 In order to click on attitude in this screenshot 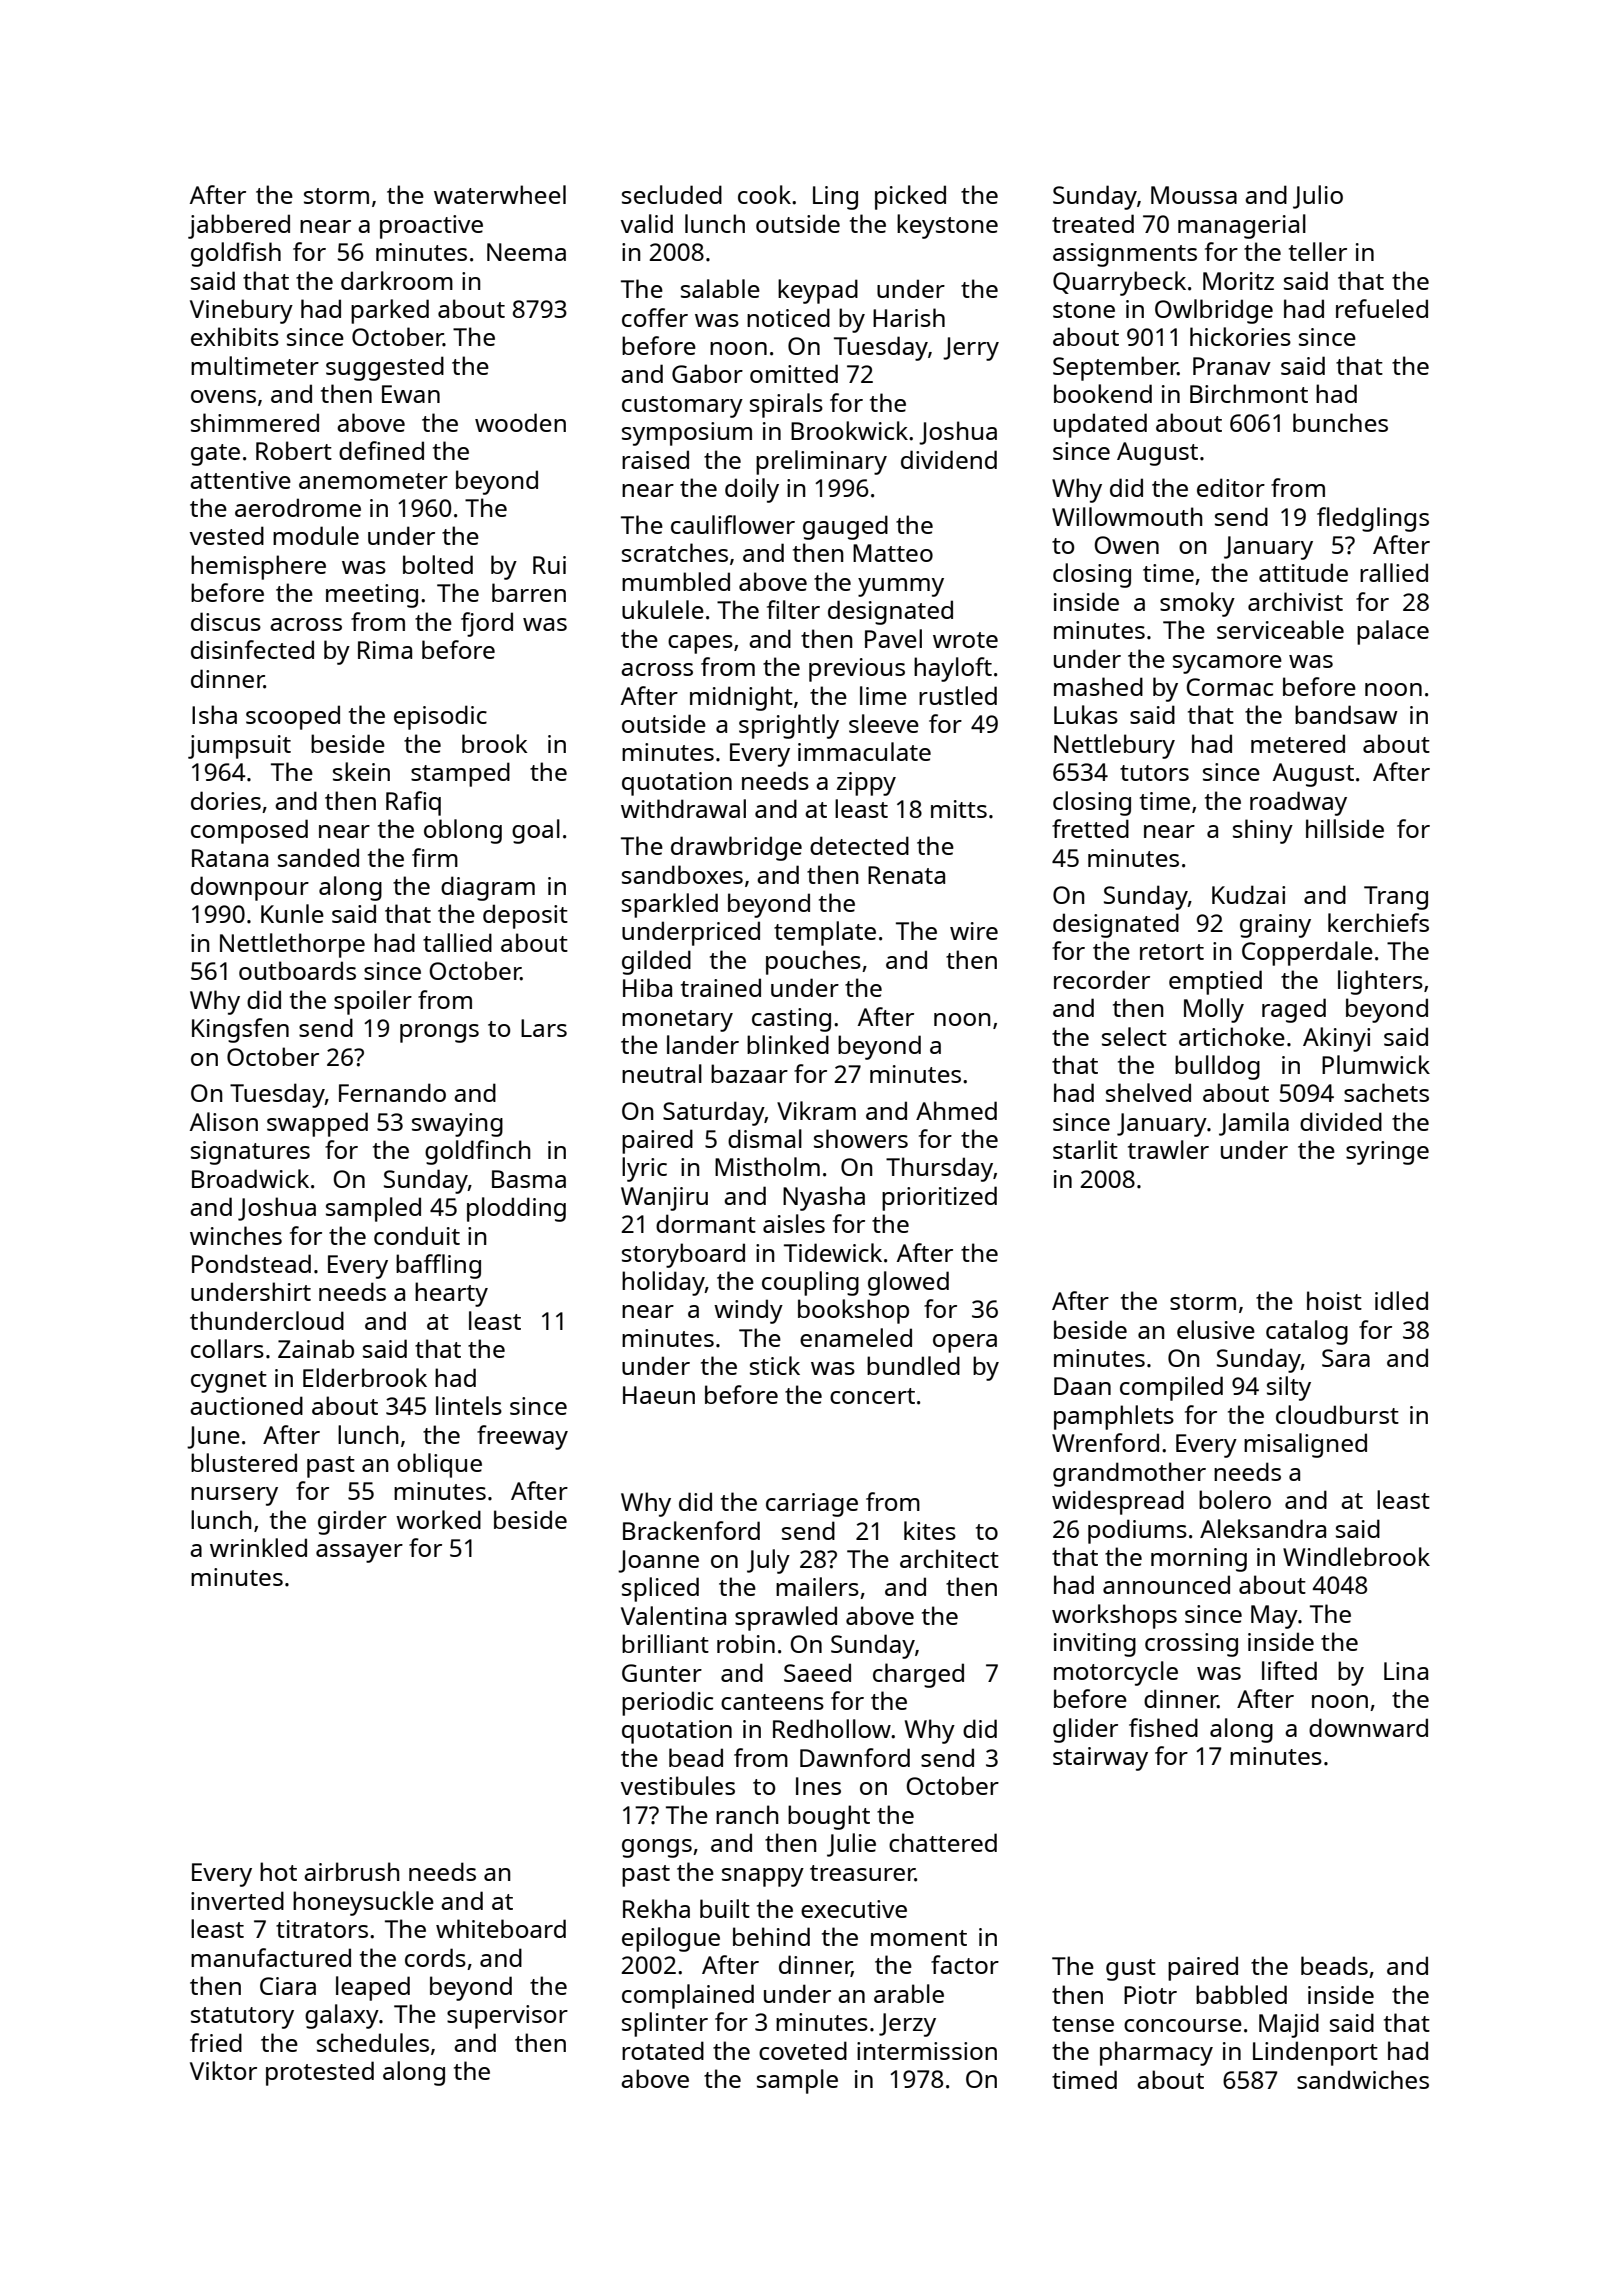, I will do `click(1303, 572)`.
